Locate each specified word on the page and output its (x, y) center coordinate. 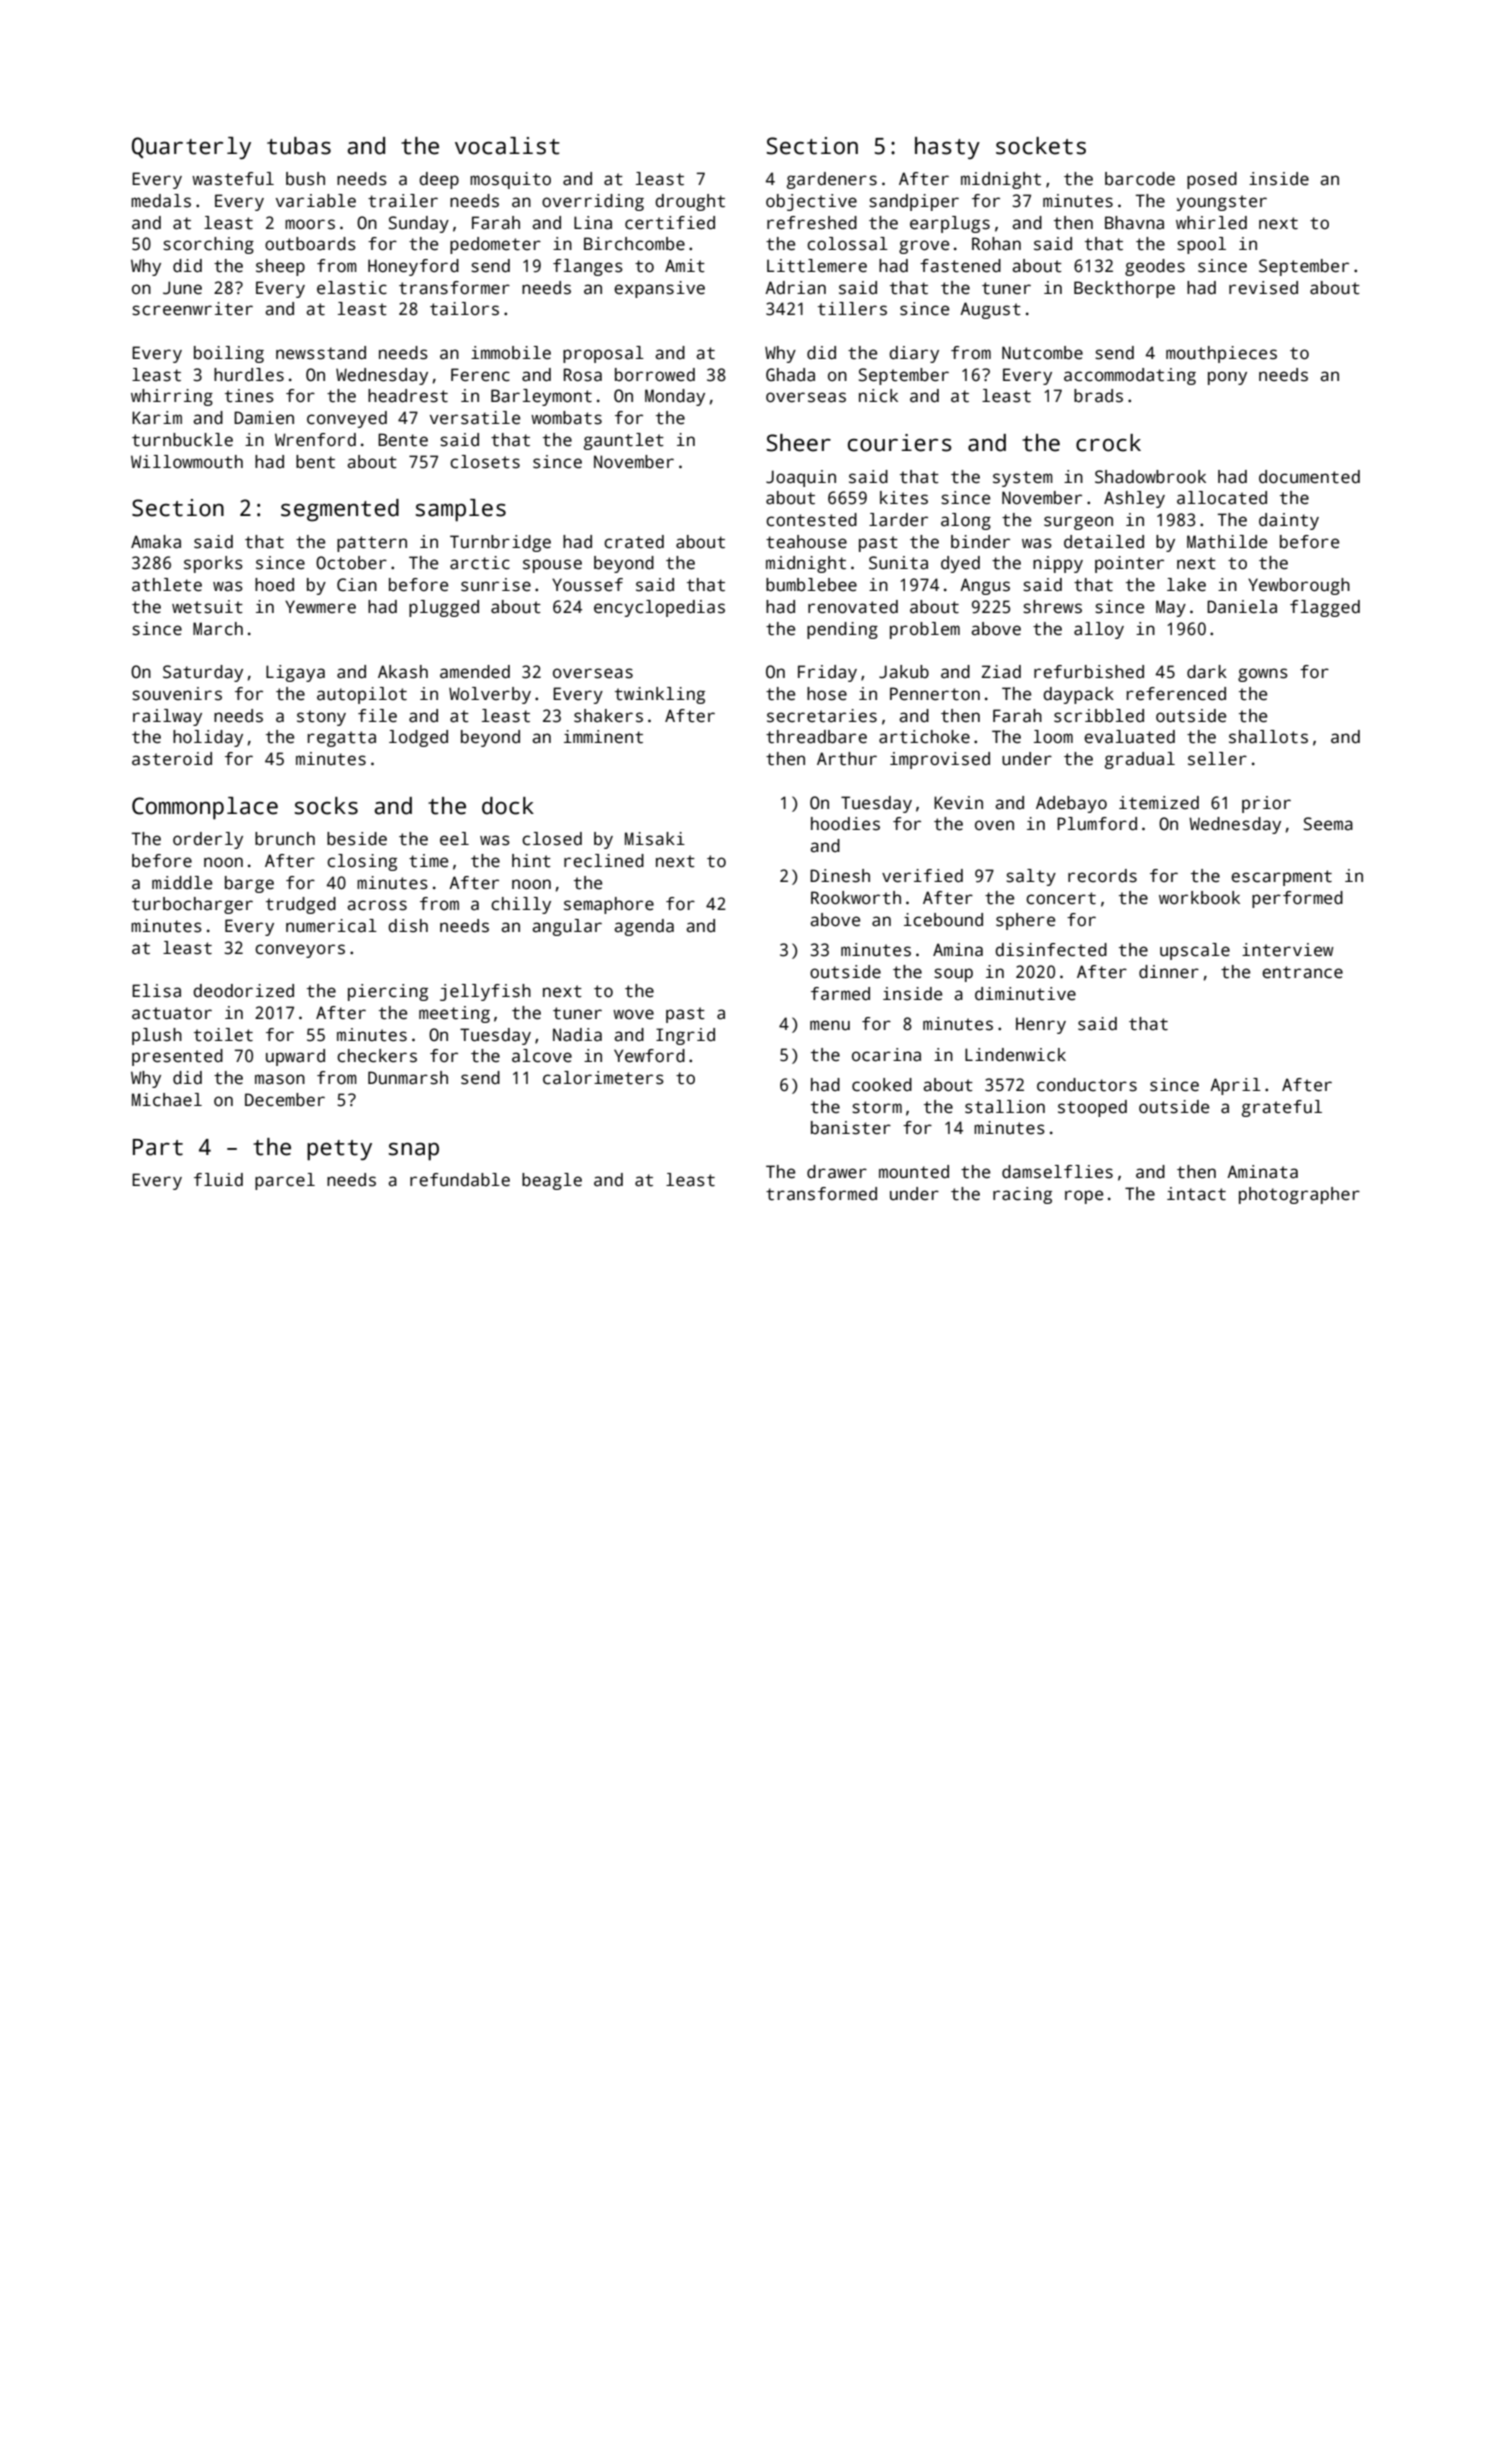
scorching (208, 245)
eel (454, 839)
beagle (552, 1181)
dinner (1169, 972)
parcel (285, 1181)
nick (878, 396)
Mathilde (1227, 542)
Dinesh (840, 876)
